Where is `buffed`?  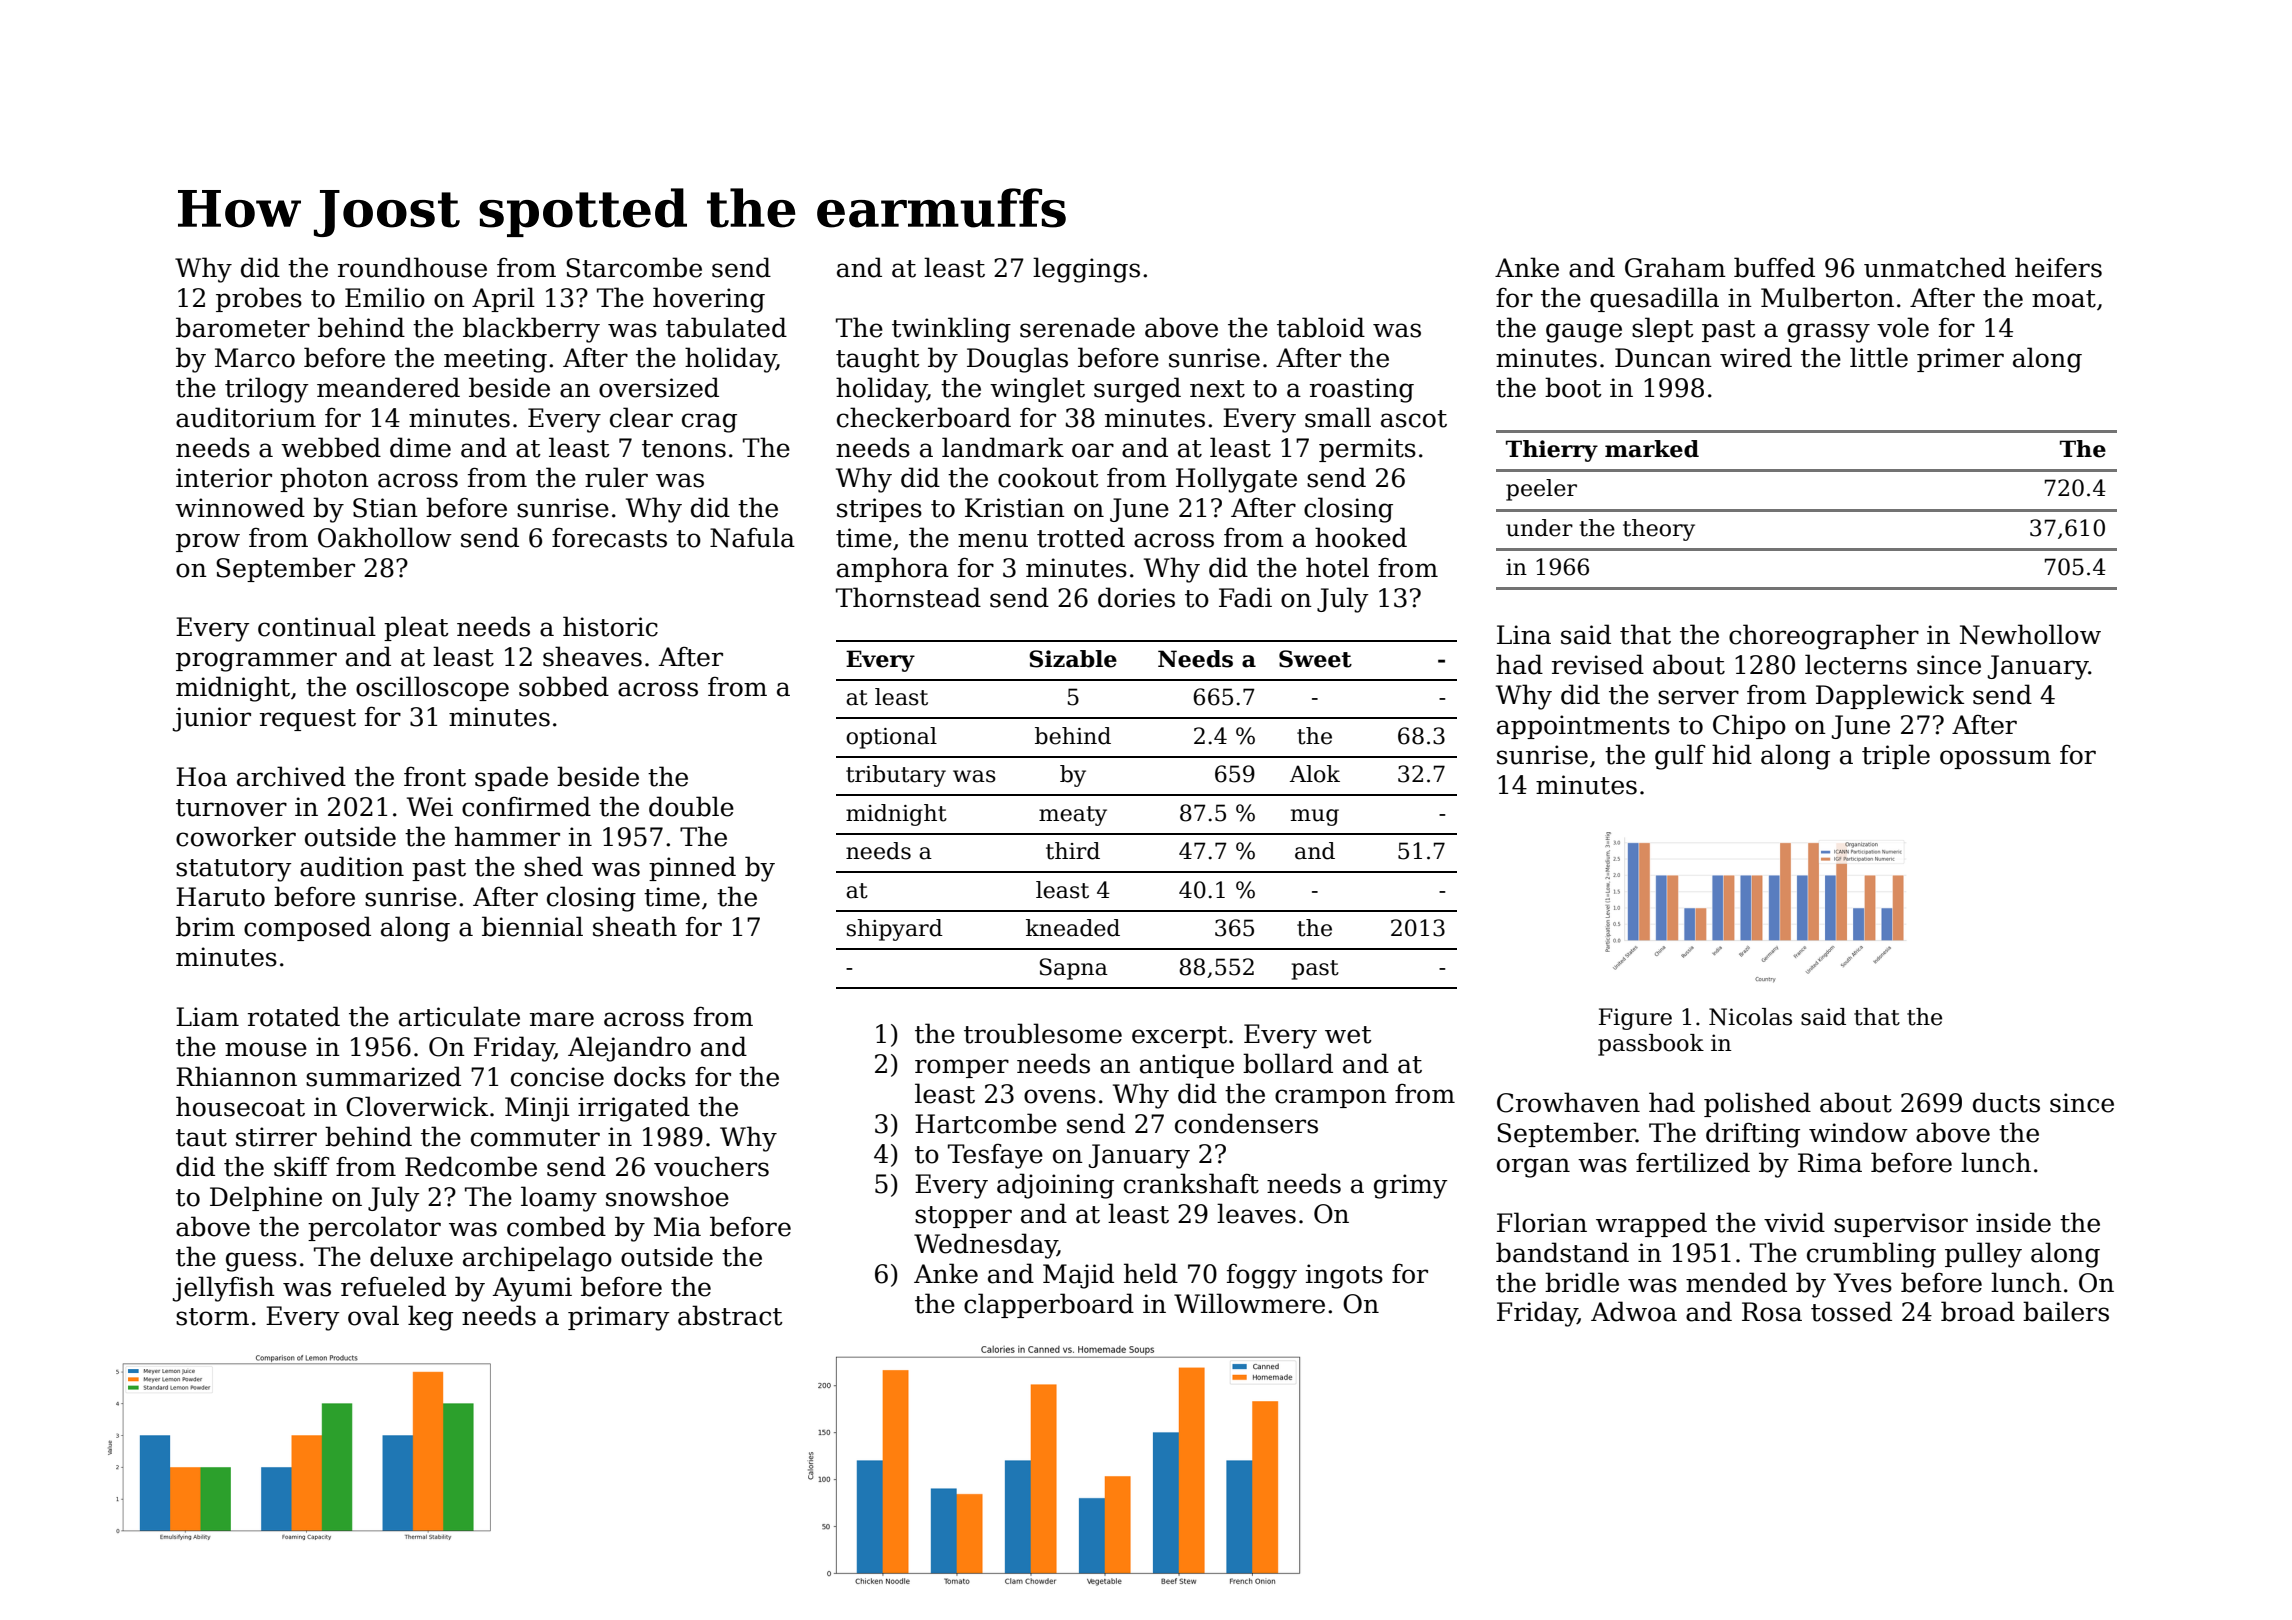
buffed is located at coordinates (1774, 267).
